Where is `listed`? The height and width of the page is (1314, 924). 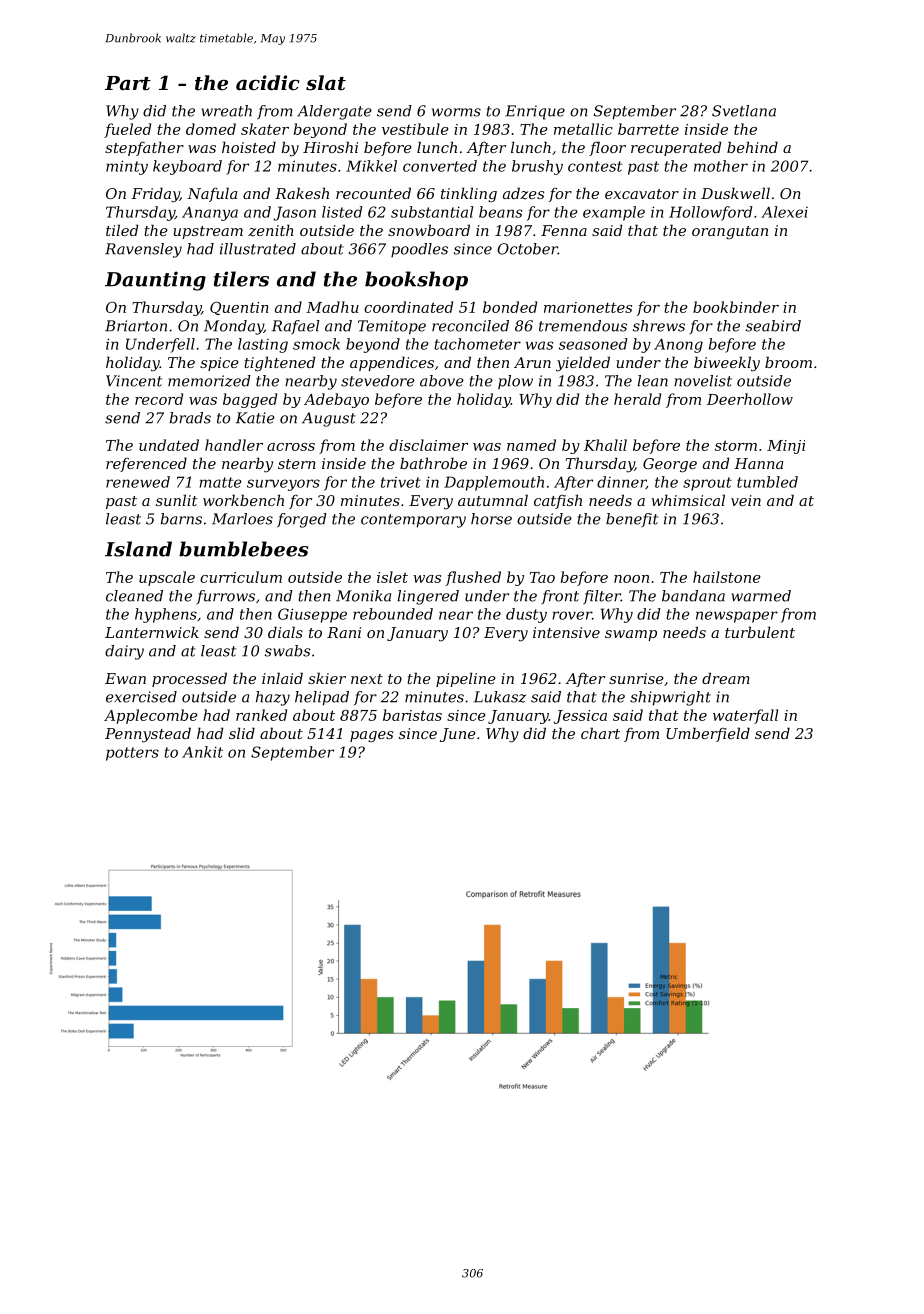 listed is located at coordinates (342, 212).
